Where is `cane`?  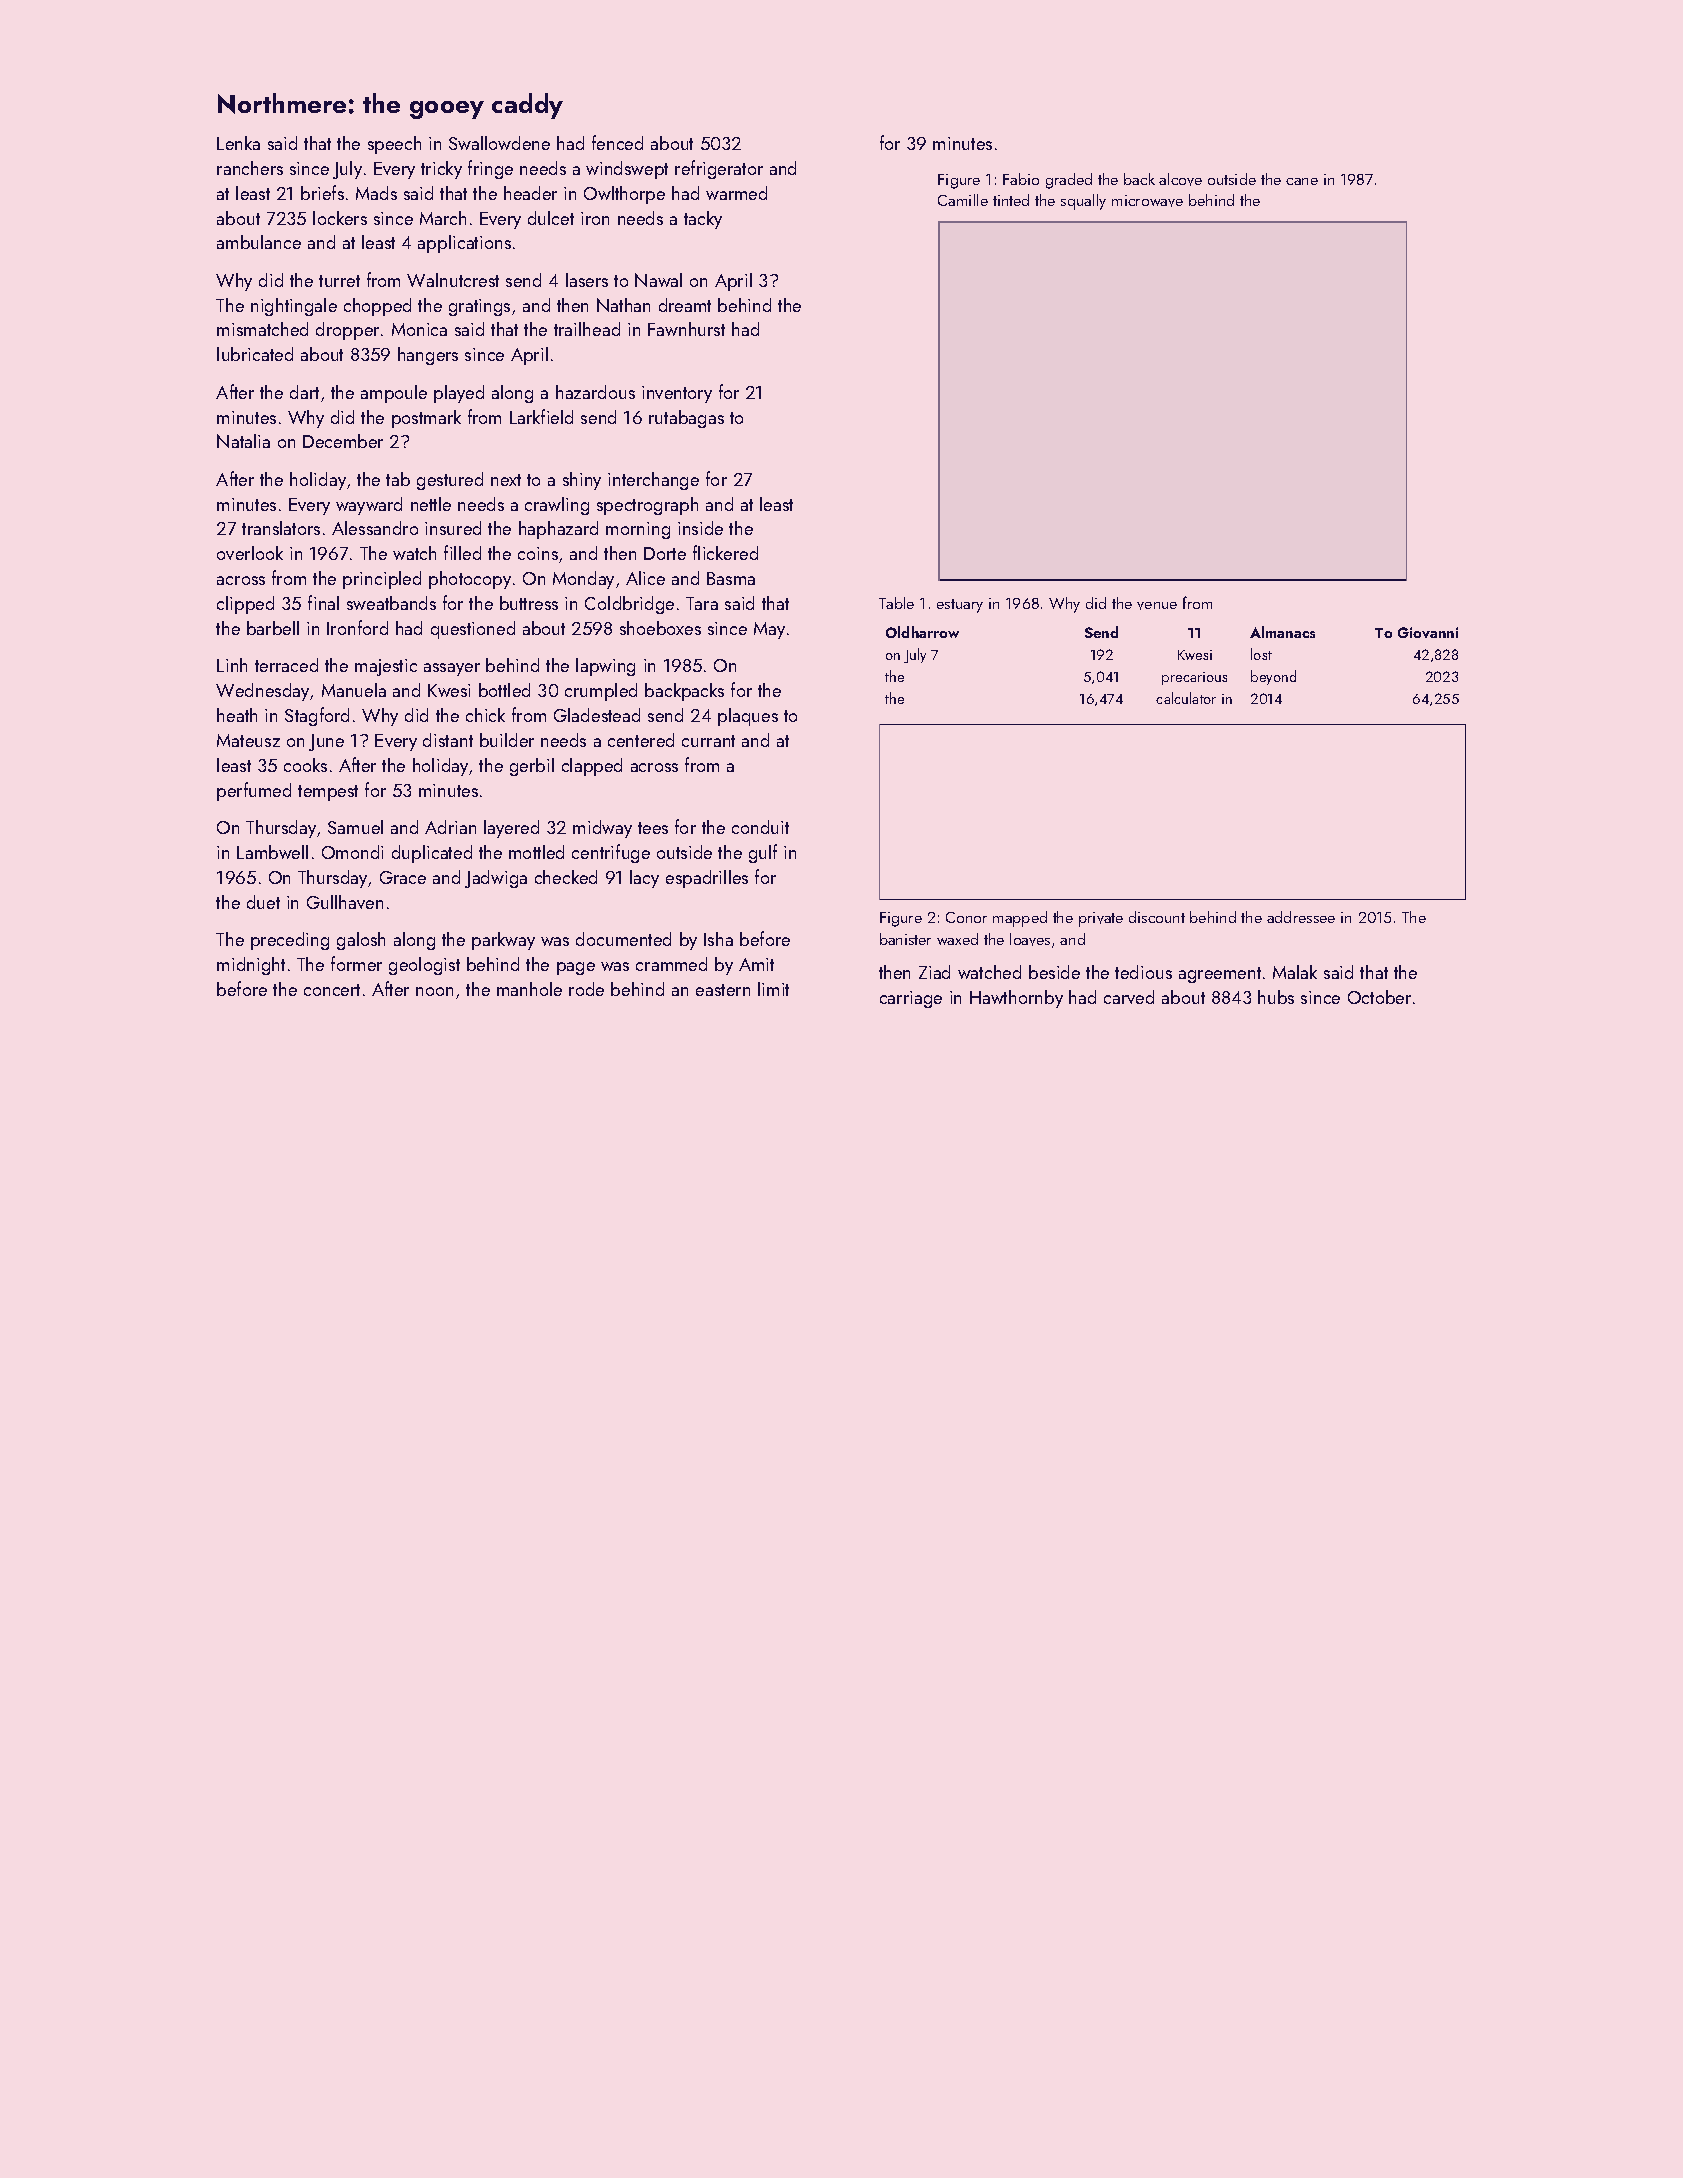 cane is located at coordinates (1302, 181).
